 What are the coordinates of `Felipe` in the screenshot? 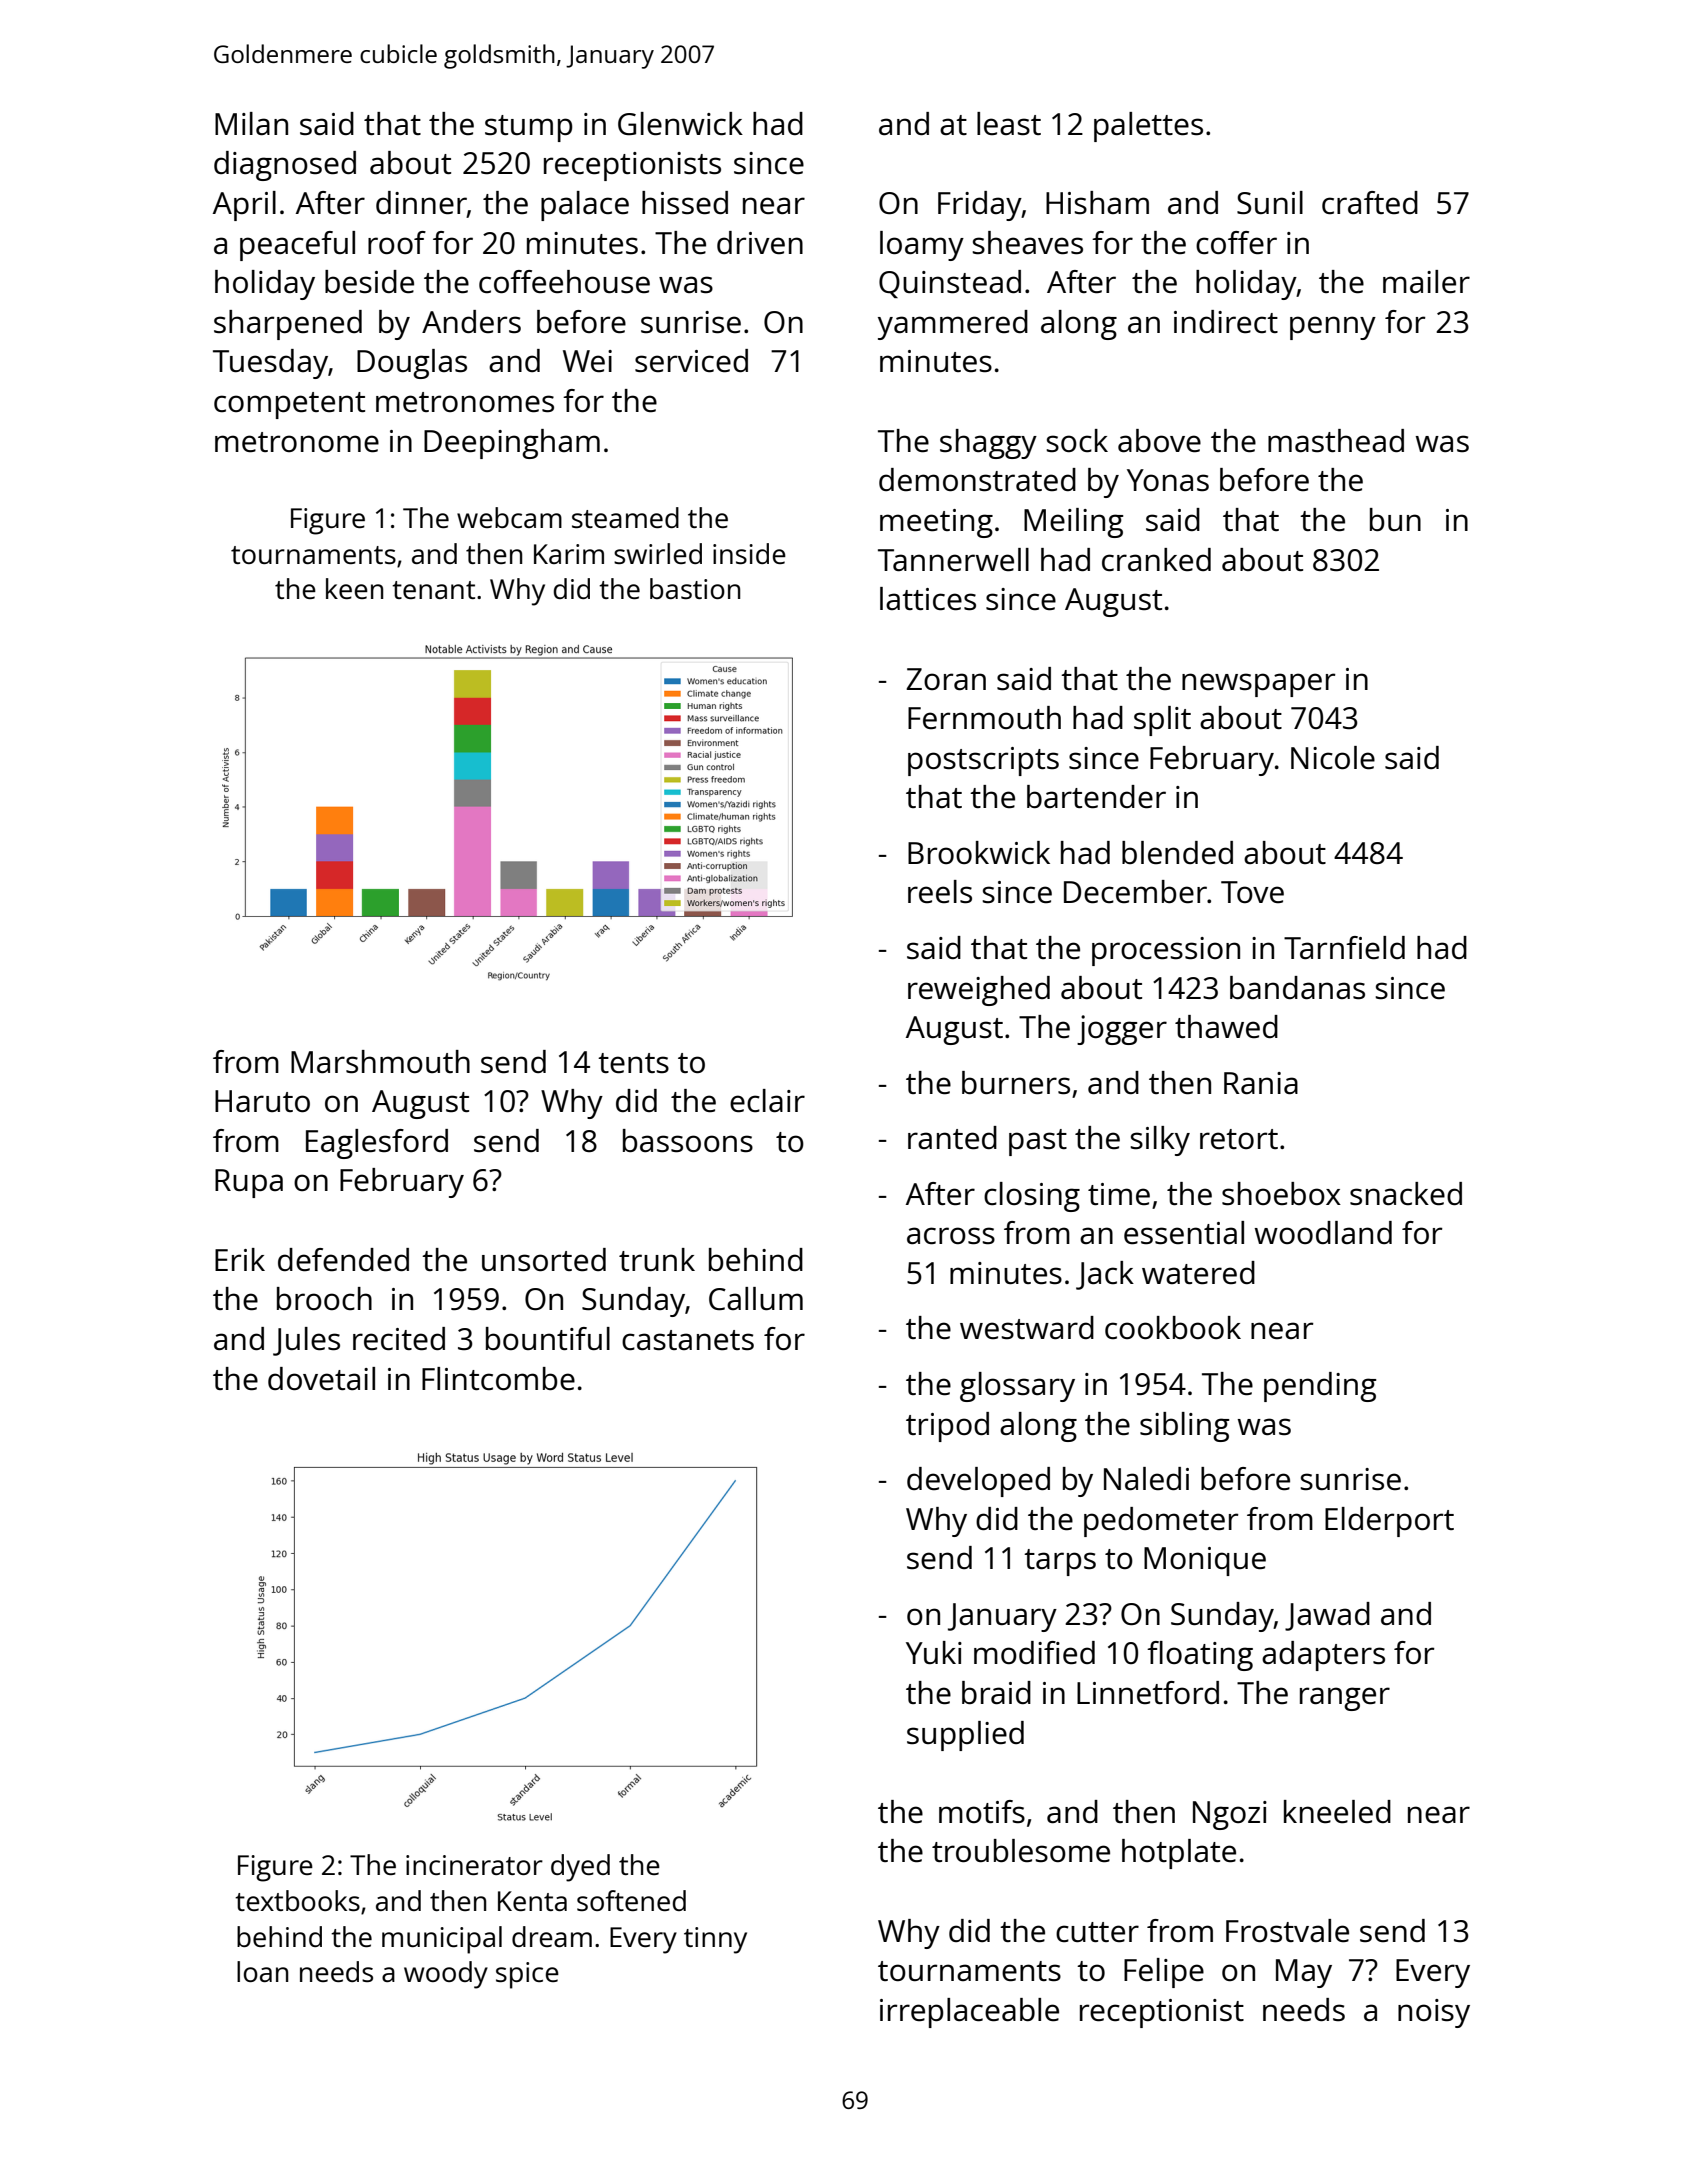 It's located at (1164, 1973).
